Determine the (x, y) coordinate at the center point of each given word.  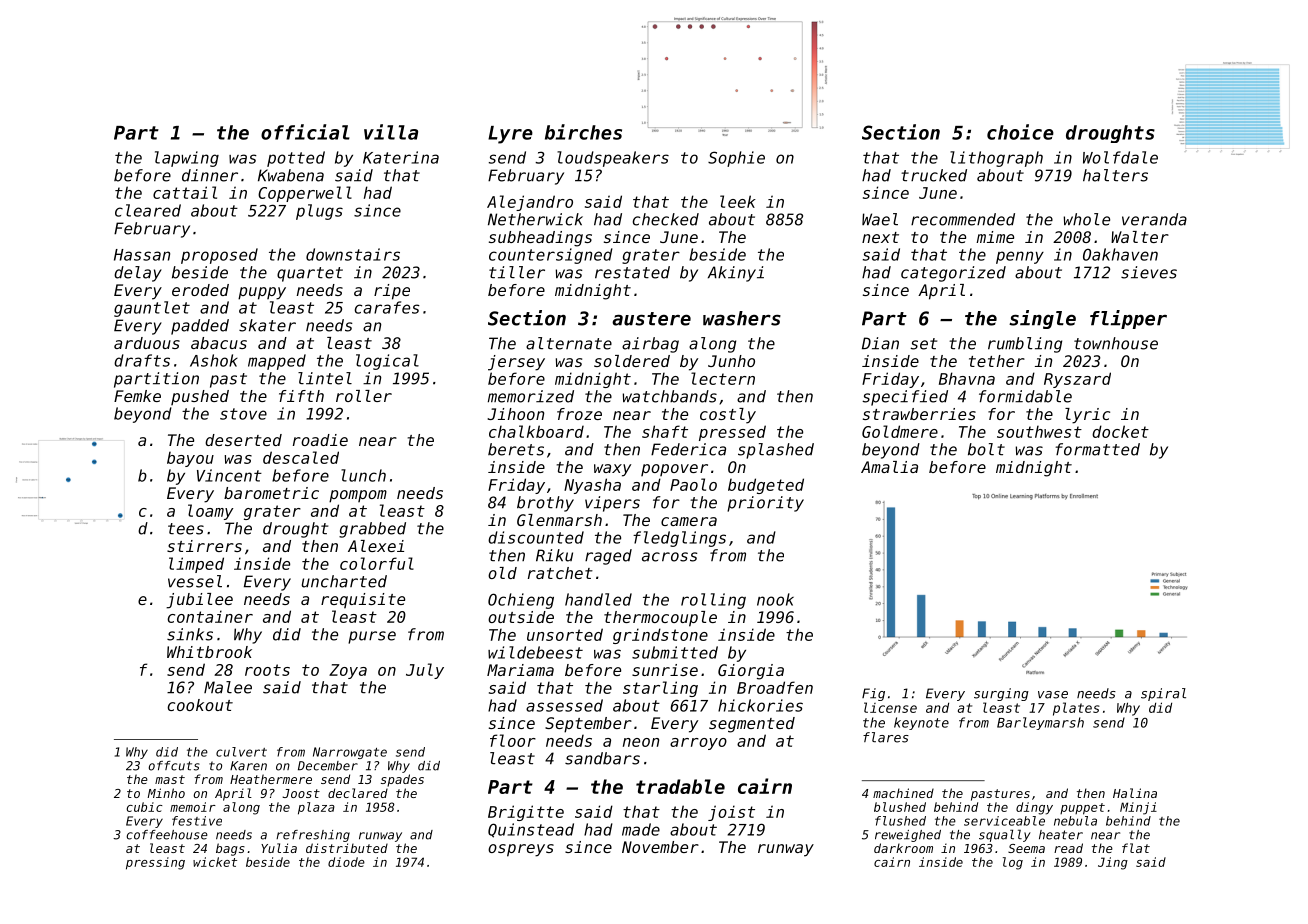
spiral (1163, 694)
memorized (531, 396)
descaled (301, 457)
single (1042, 319)
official (305, 132)
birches (583, 132)
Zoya (348, 671)
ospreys (521, 850)
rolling (713, 601)
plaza (316, 808)
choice (1020, 132)
